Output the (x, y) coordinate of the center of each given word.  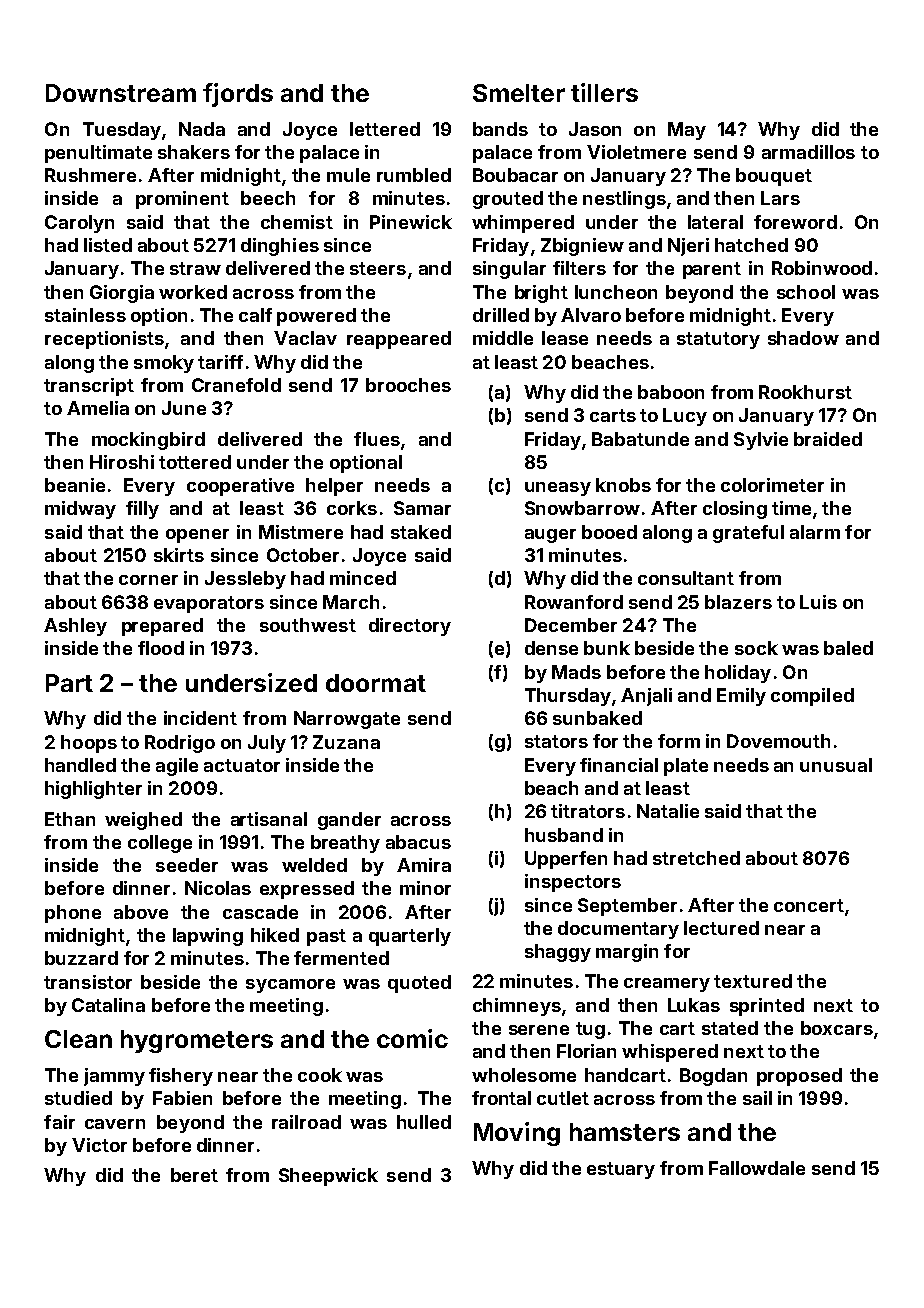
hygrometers (197, 1041)
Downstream (121, 93)
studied (78, 1098)
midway (80, 510)
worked (193, 292)
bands (500, 129)
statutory (718, 340)
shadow (803, 338)
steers (378, 268)
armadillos (808, 152)
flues (377, 439)
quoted (419, 984)
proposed (799, 1077)
